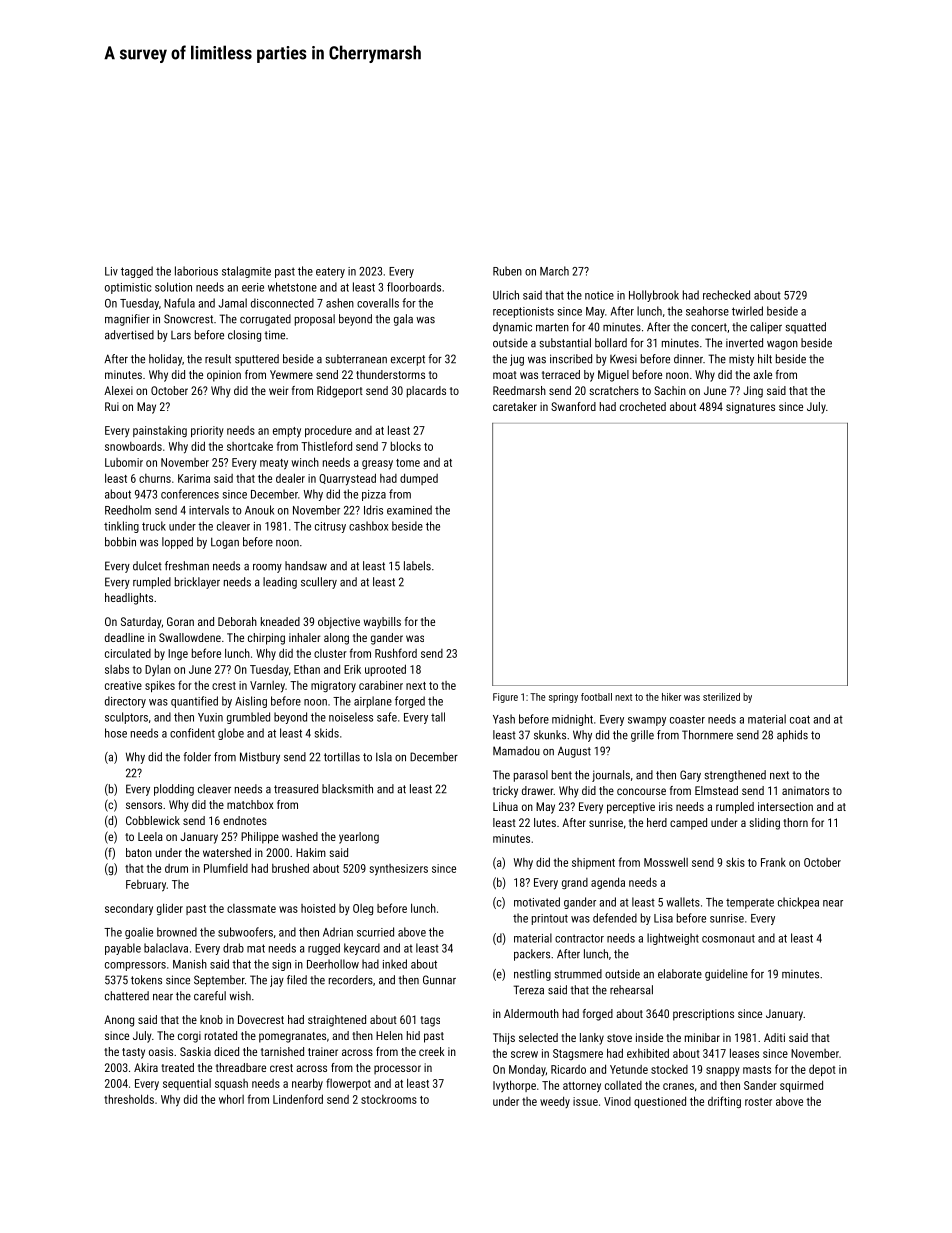  Describe the element at coordinates (403, 320) in the page. I see `gala` at that location.
